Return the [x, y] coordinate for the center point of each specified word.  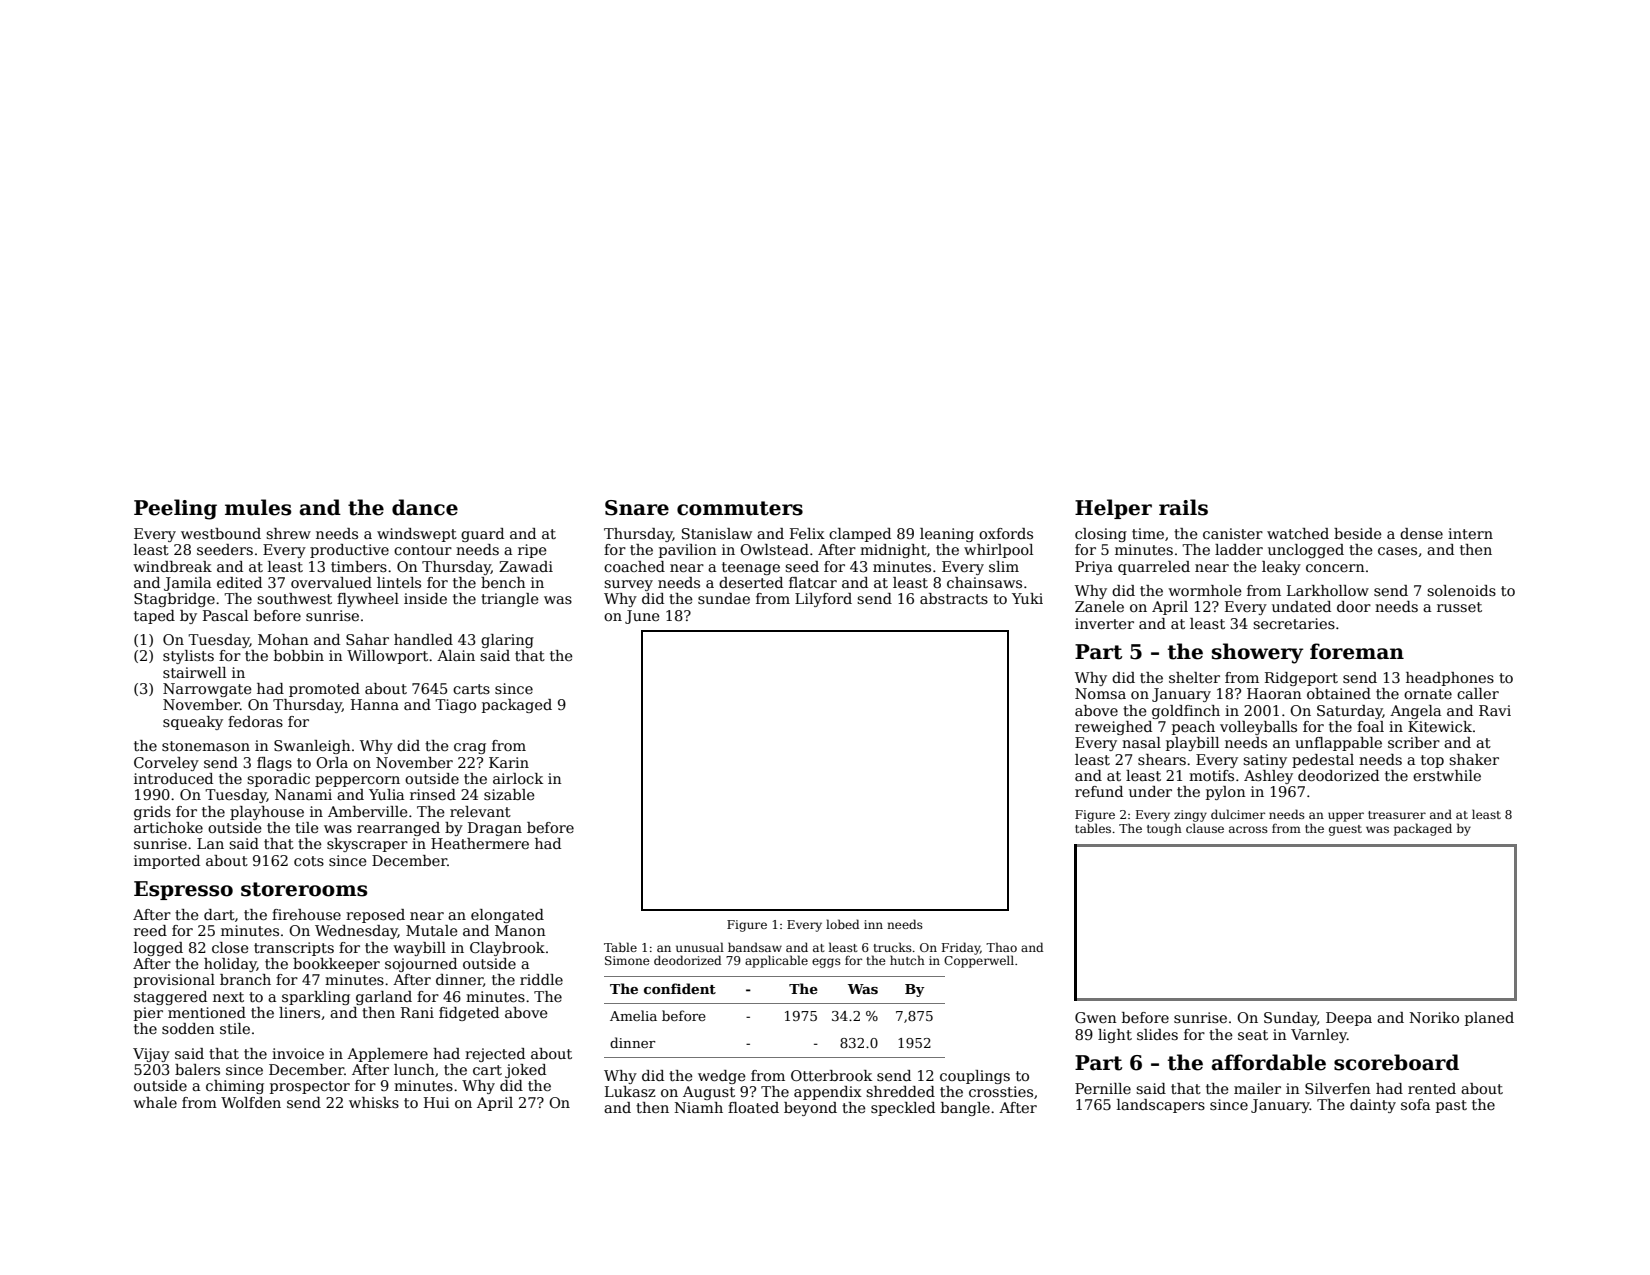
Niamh [699, 1107]
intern [1470, 533]
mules [258, 507]
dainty [1373, 1106]
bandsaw [755, 947]
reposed [375, 916]
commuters [740, 508]
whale [155, 1102]
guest [1345, 830]
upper [1346, 817]
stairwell [194, 672]
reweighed [1113, 728]
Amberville [368, 811]
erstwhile [1447, 775]
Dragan [495, 829]
